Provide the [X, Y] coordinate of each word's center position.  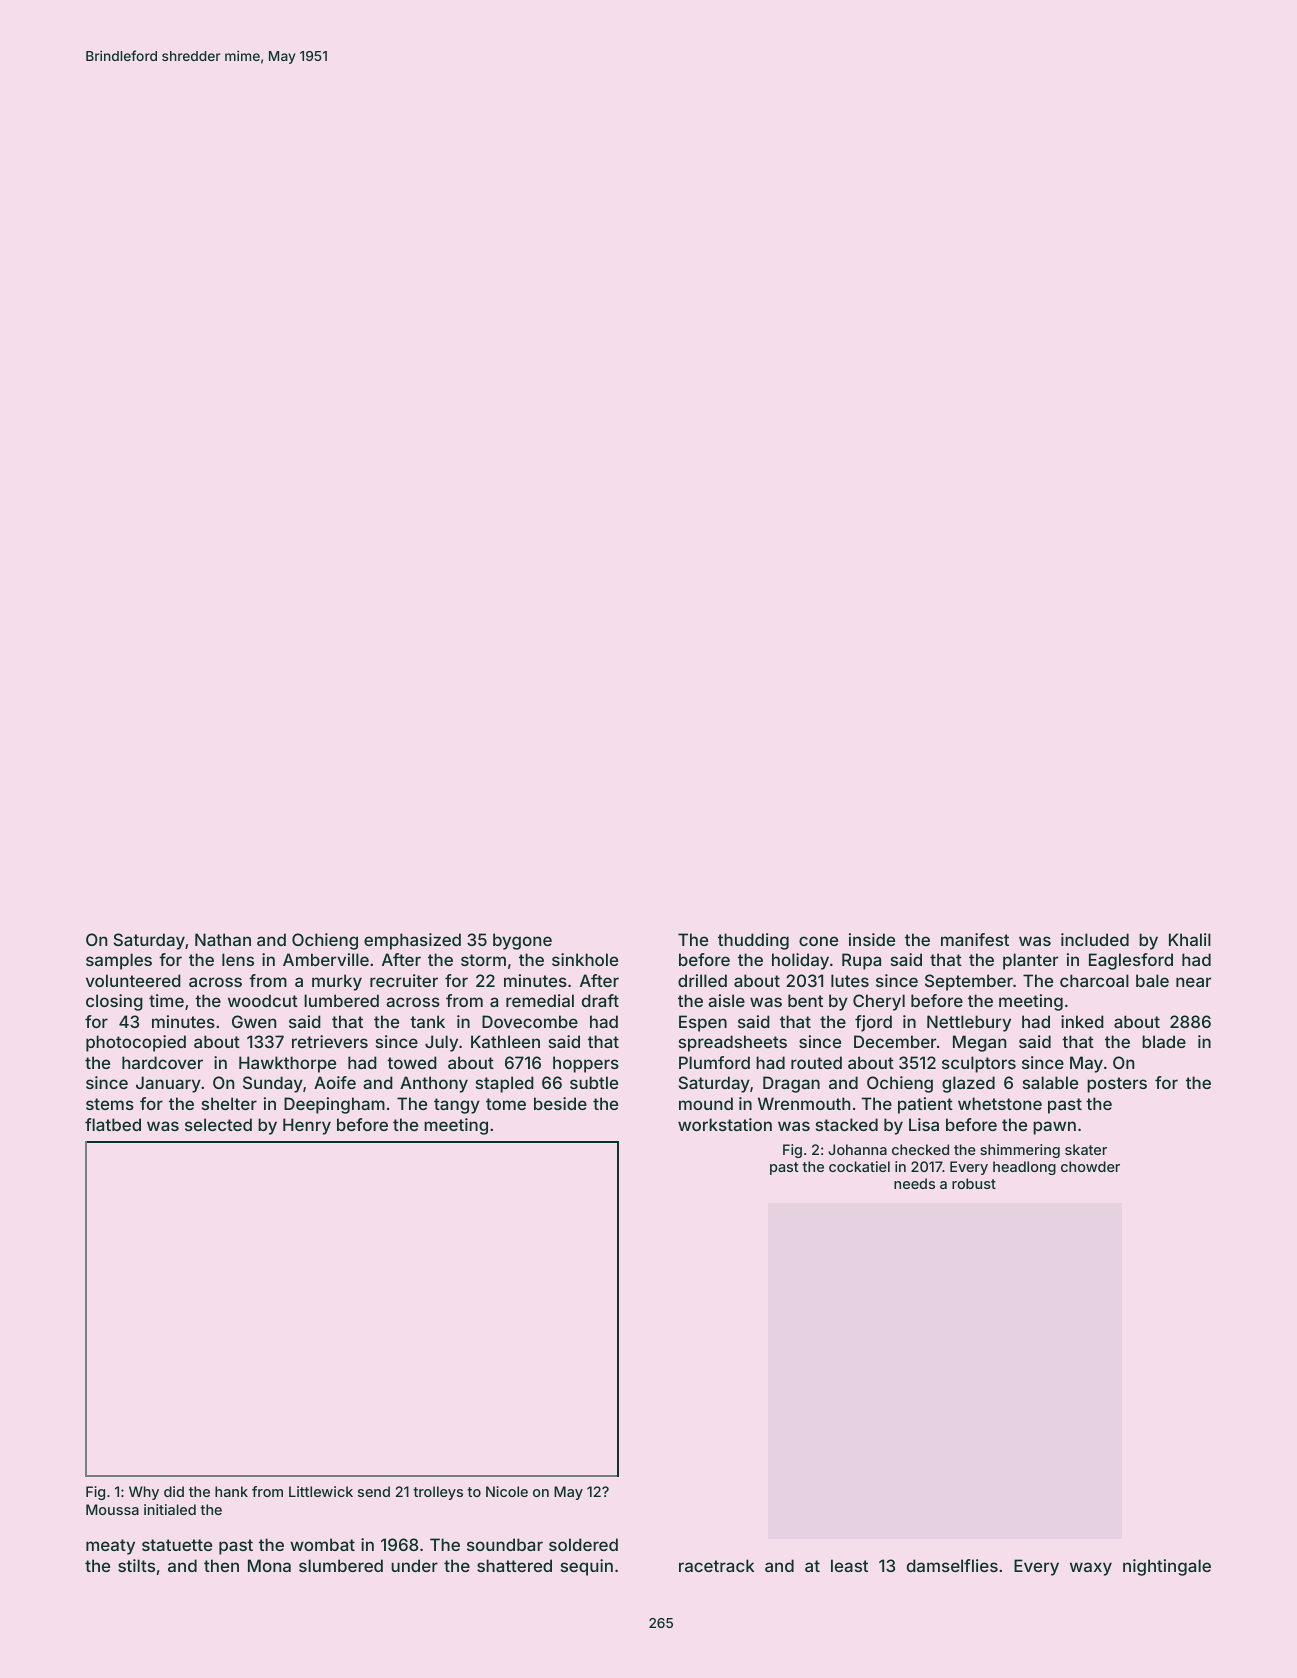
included [1095, 939]
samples [119, 961]
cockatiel [859, 1166]
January [168, 1084]
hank [231, 1491]
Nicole [507, 1491]
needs [914, 1183]
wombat [322, 1544]
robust [974, 1183]
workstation [725, 1124]
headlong [1024, 1168]
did [174, 1491]
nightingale [1167, 1567]
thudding [753, 941]
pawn [1054, 1128]
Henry [307, 1126]
